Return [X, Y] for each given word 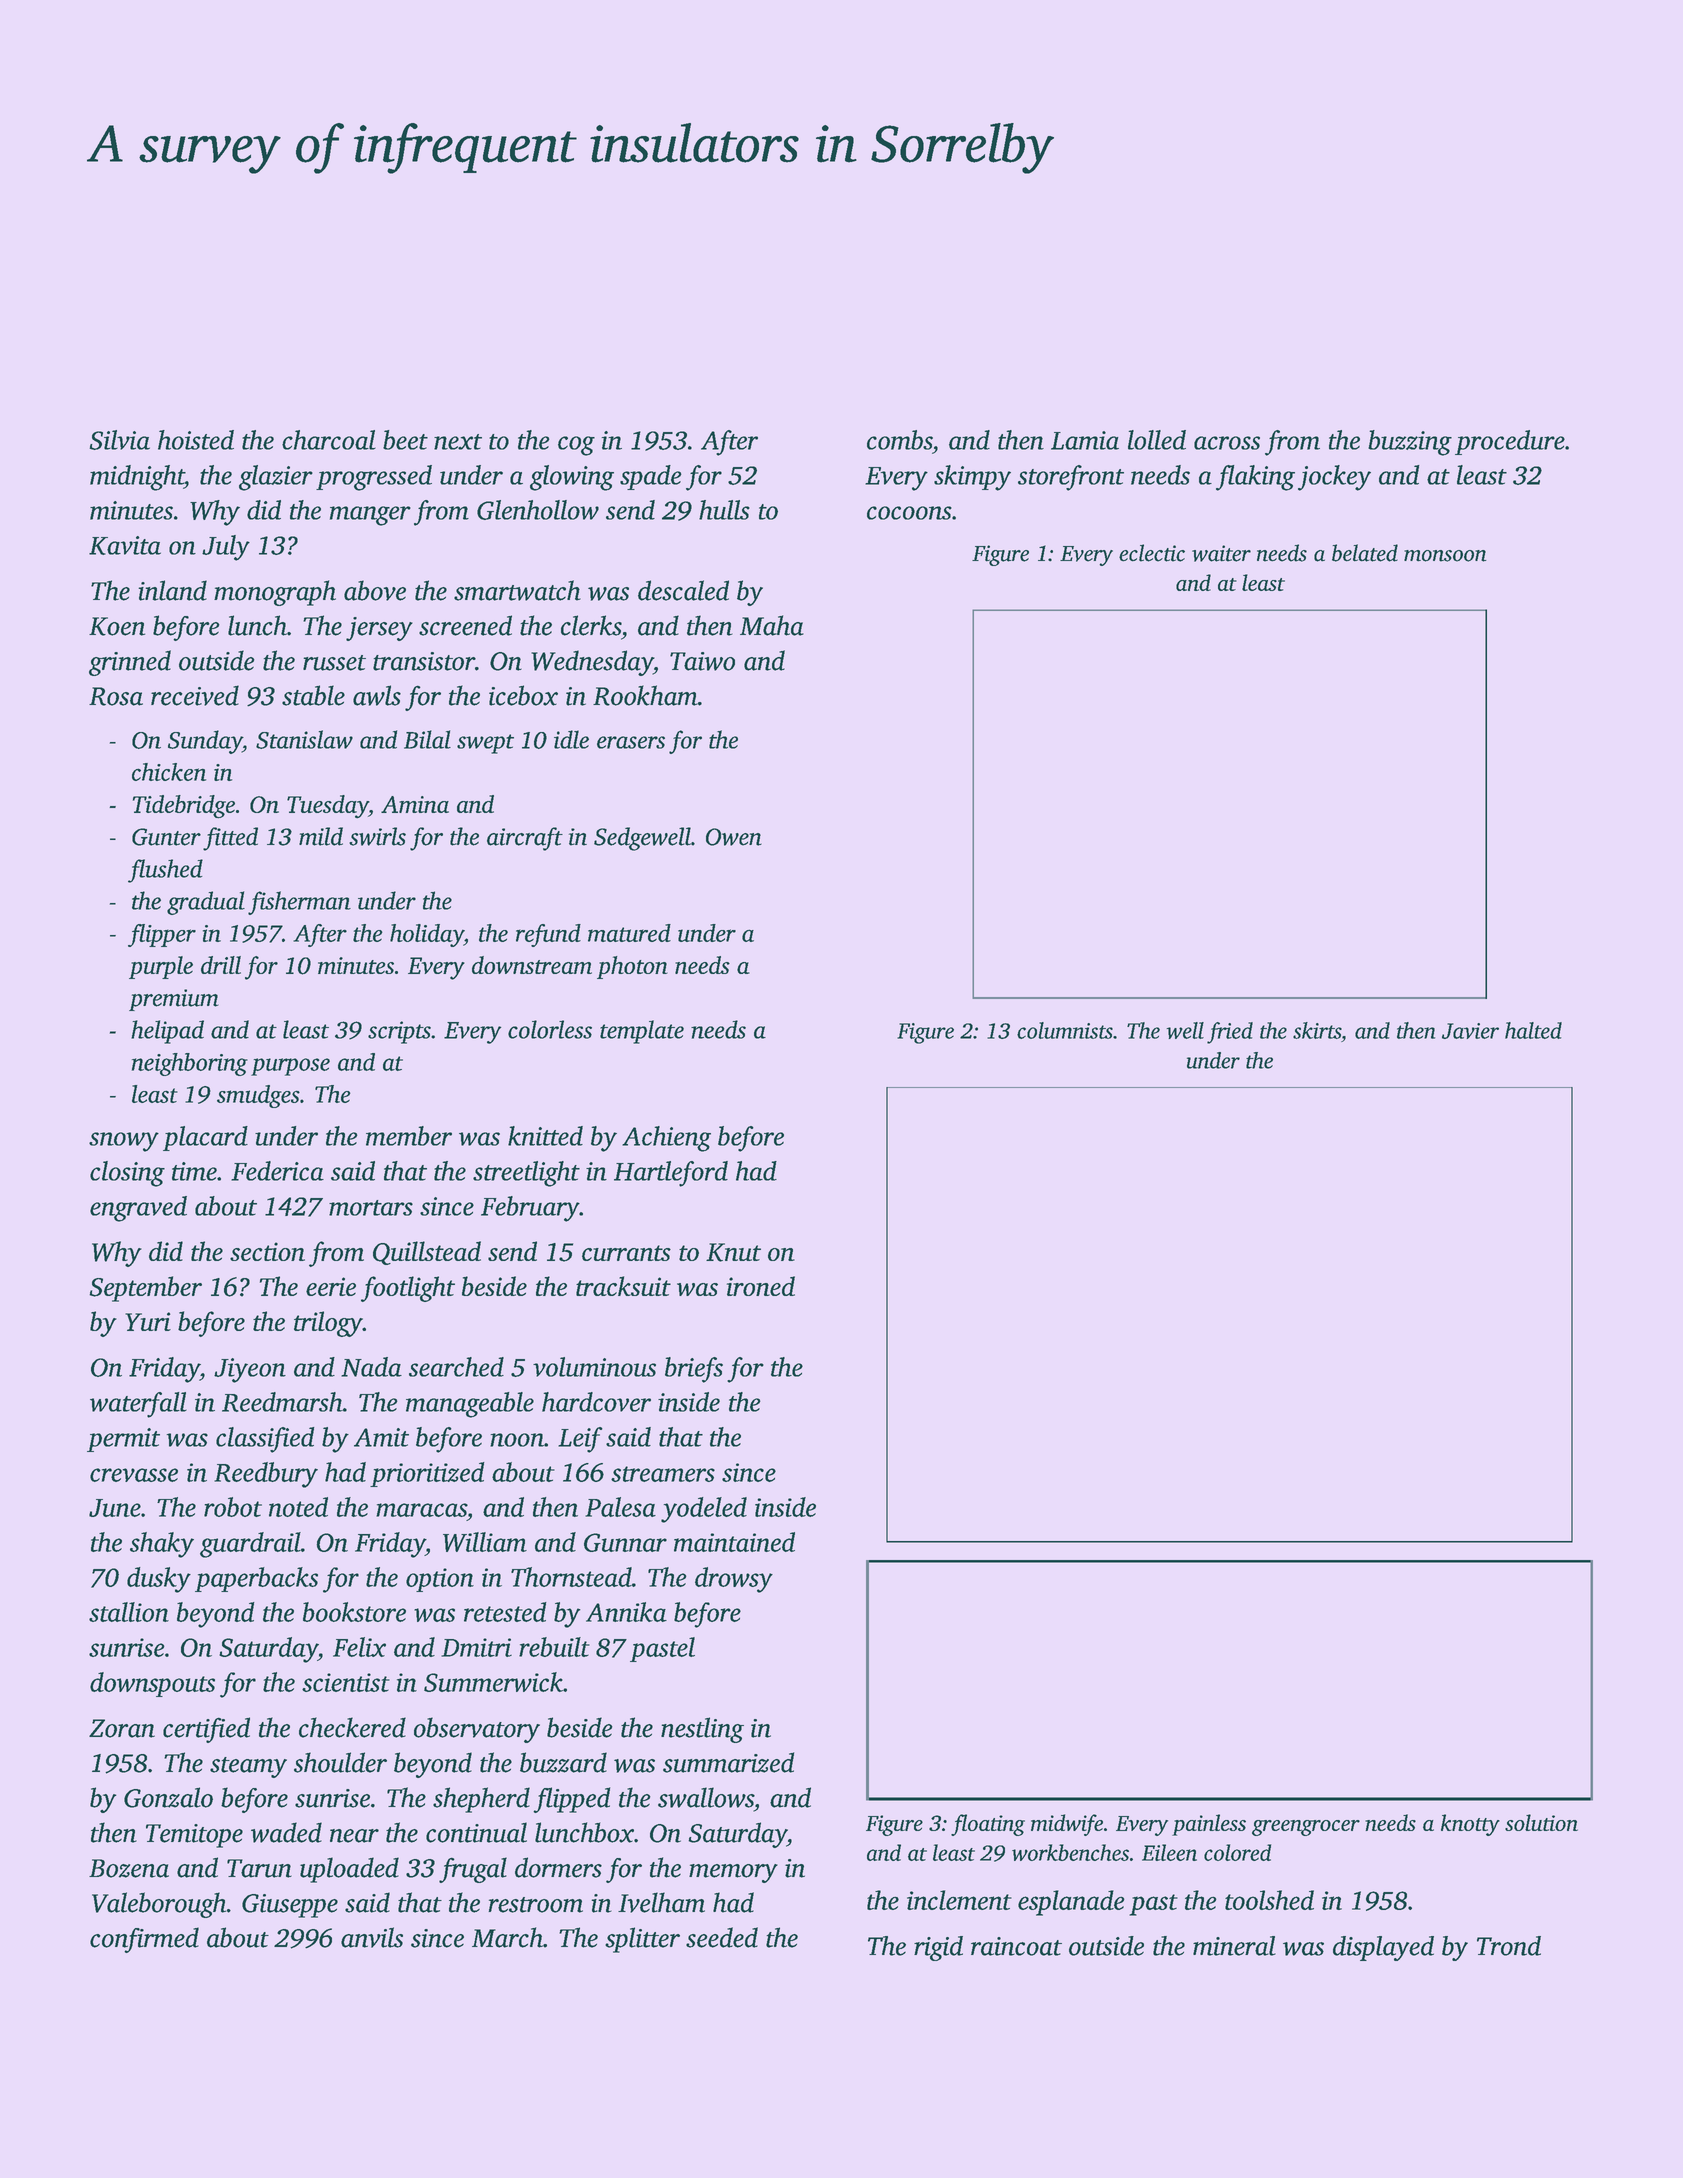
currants [626, 1253]
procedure [1510, 442]
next [458, 442]
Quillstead [427, 1253]
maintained [734, 1542]
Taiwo [702, 661]
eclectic [1152, 553]
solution [1541, 1822]
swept [485, 744]
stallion [129, 1612]
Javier [1470, 1031]
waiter [1221, 553]
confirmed [144, 1940]
